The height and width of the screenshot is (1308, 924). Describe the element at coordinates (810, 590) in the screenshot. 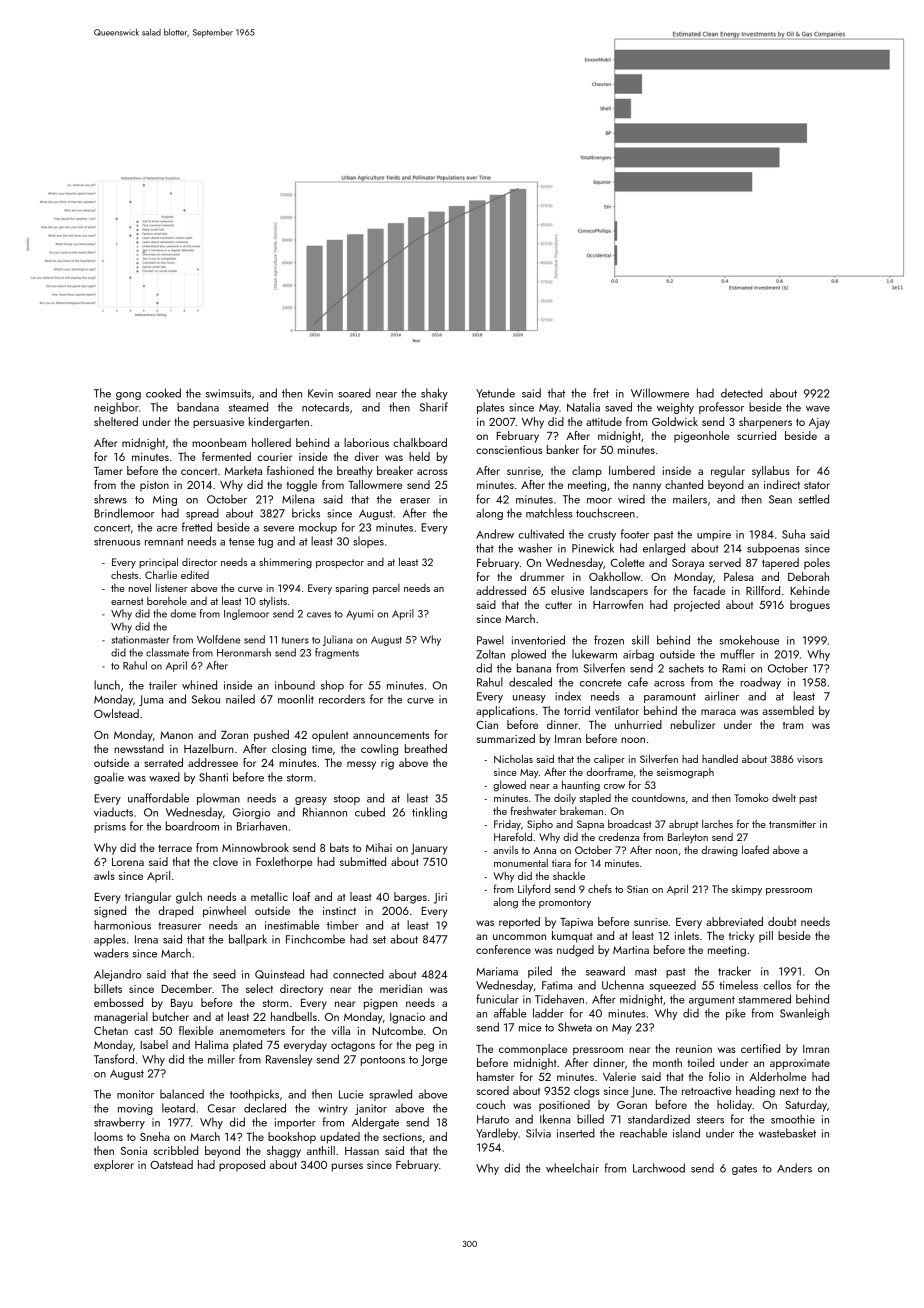

I see `Kehinde` at that location.
